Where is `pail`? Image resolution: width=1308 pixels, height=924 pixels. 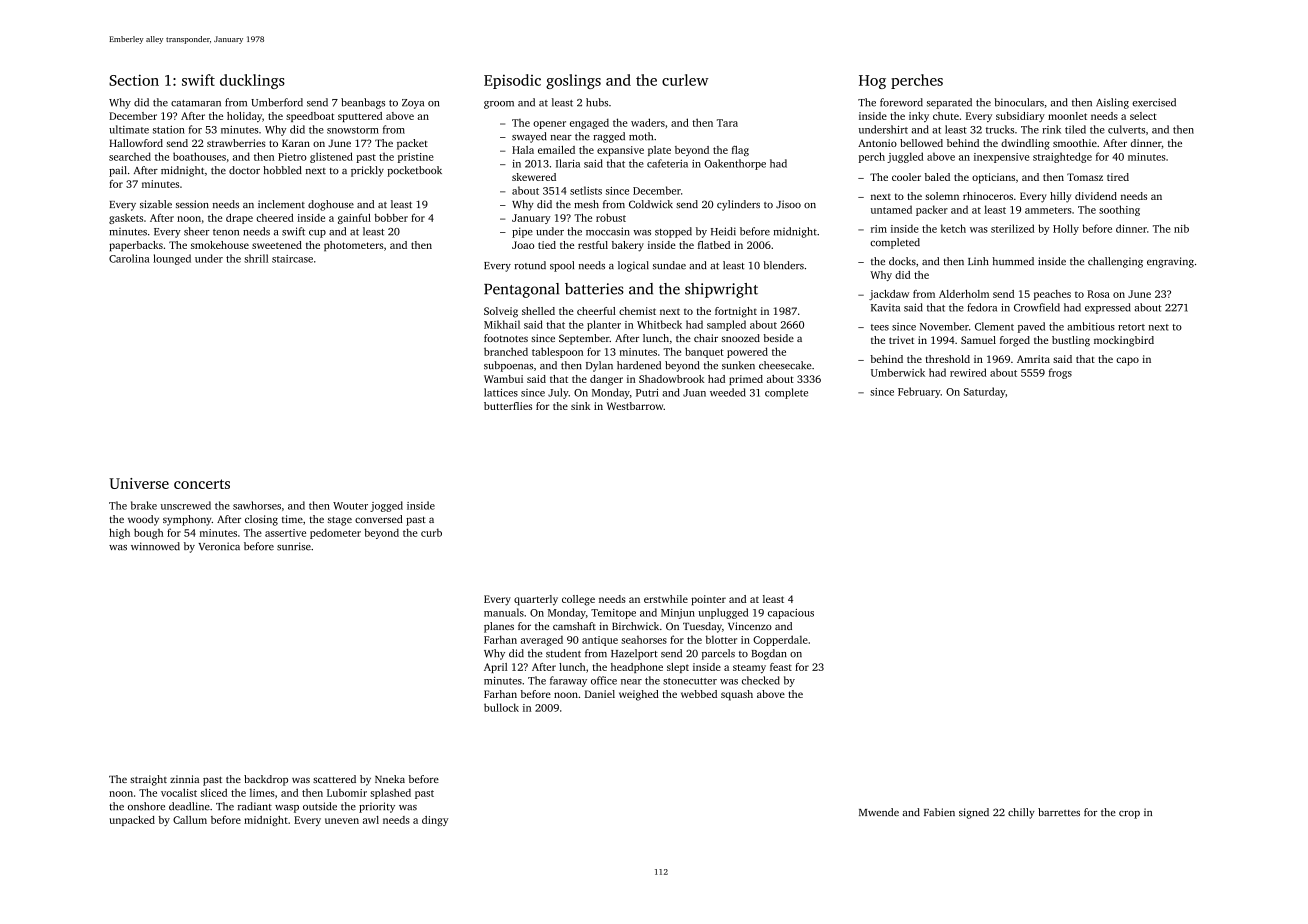 pail is located at coordinates (118, 171).
